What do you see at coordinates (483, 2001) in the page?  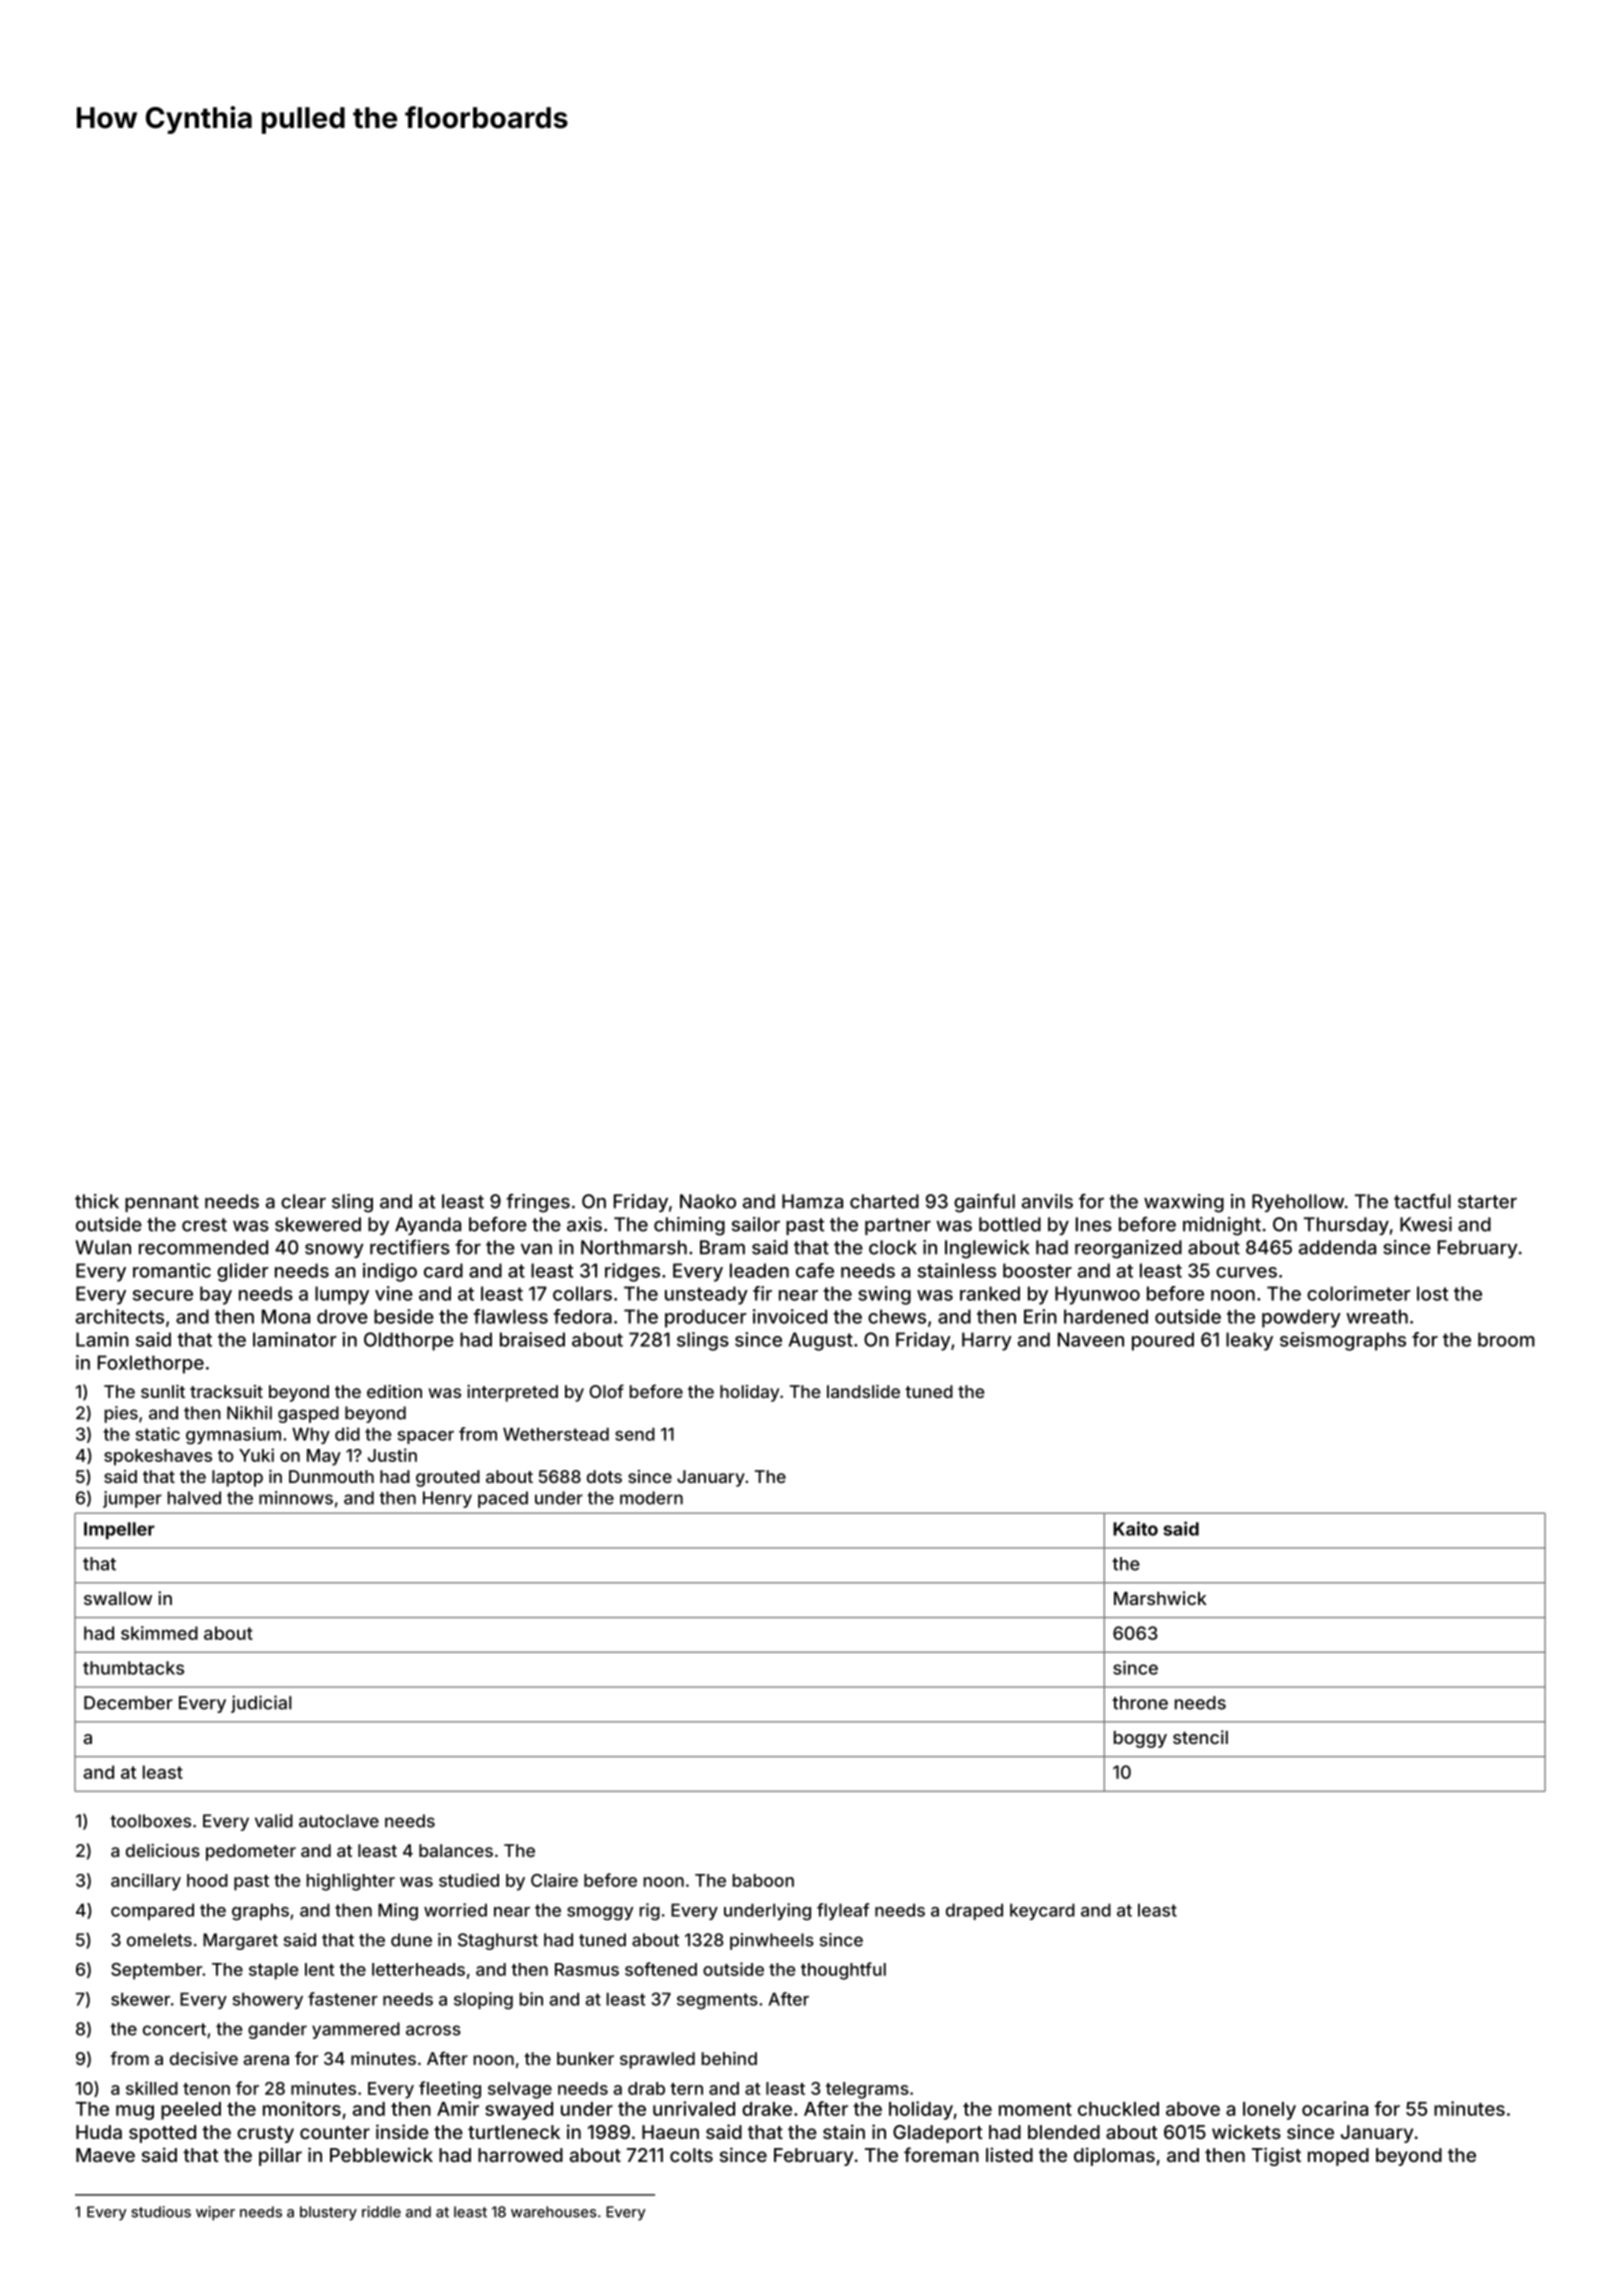 I see `sloping` at bounding box center [483, 2001].
